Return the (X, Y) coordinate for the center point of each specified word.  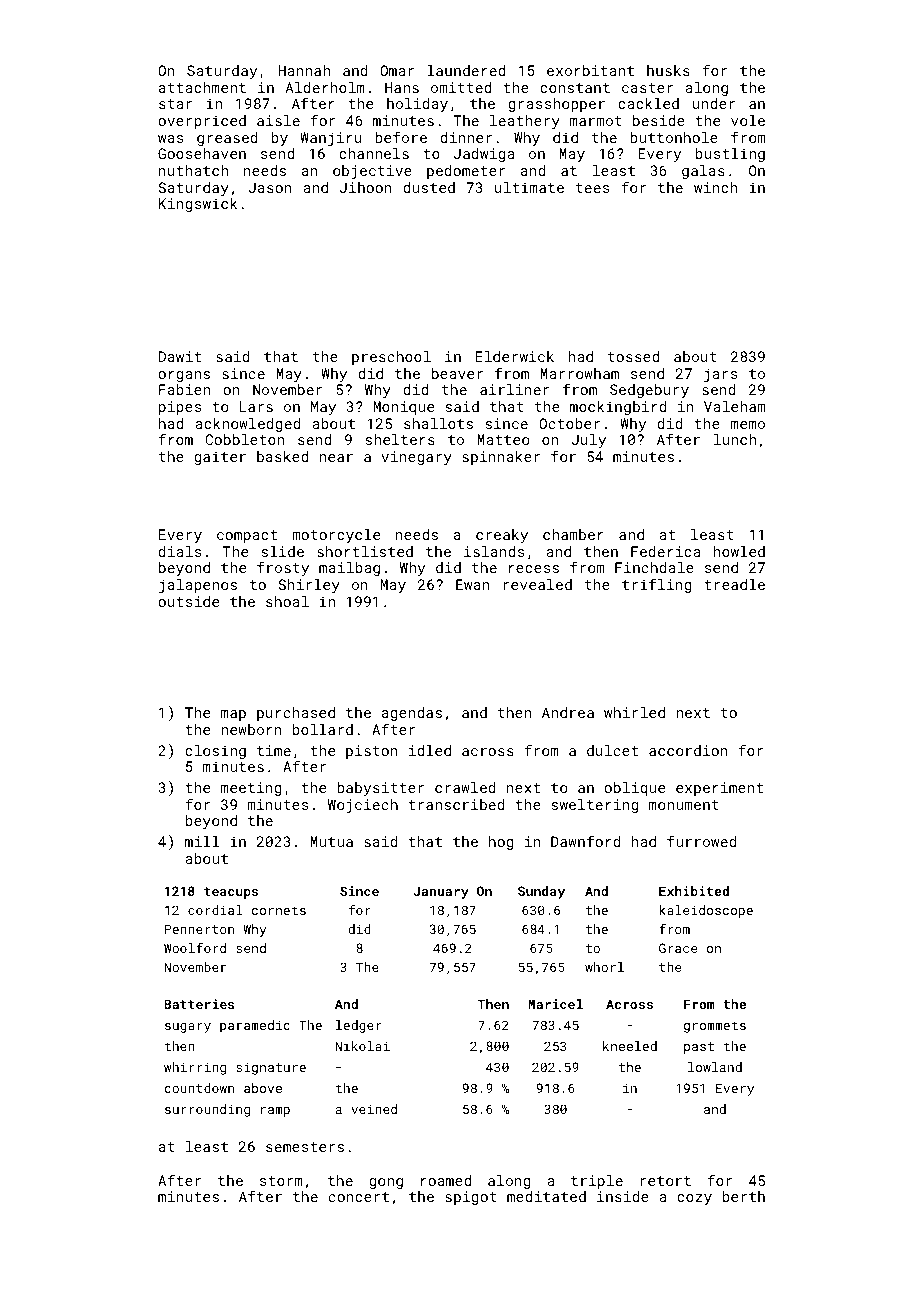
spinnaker (501, 458)
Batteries (199, 1004)
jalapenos (198, 586)
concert (359, 1197)
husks (668, 70)
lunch (735, 439)
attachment (202, 87)
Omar (397, 70)
